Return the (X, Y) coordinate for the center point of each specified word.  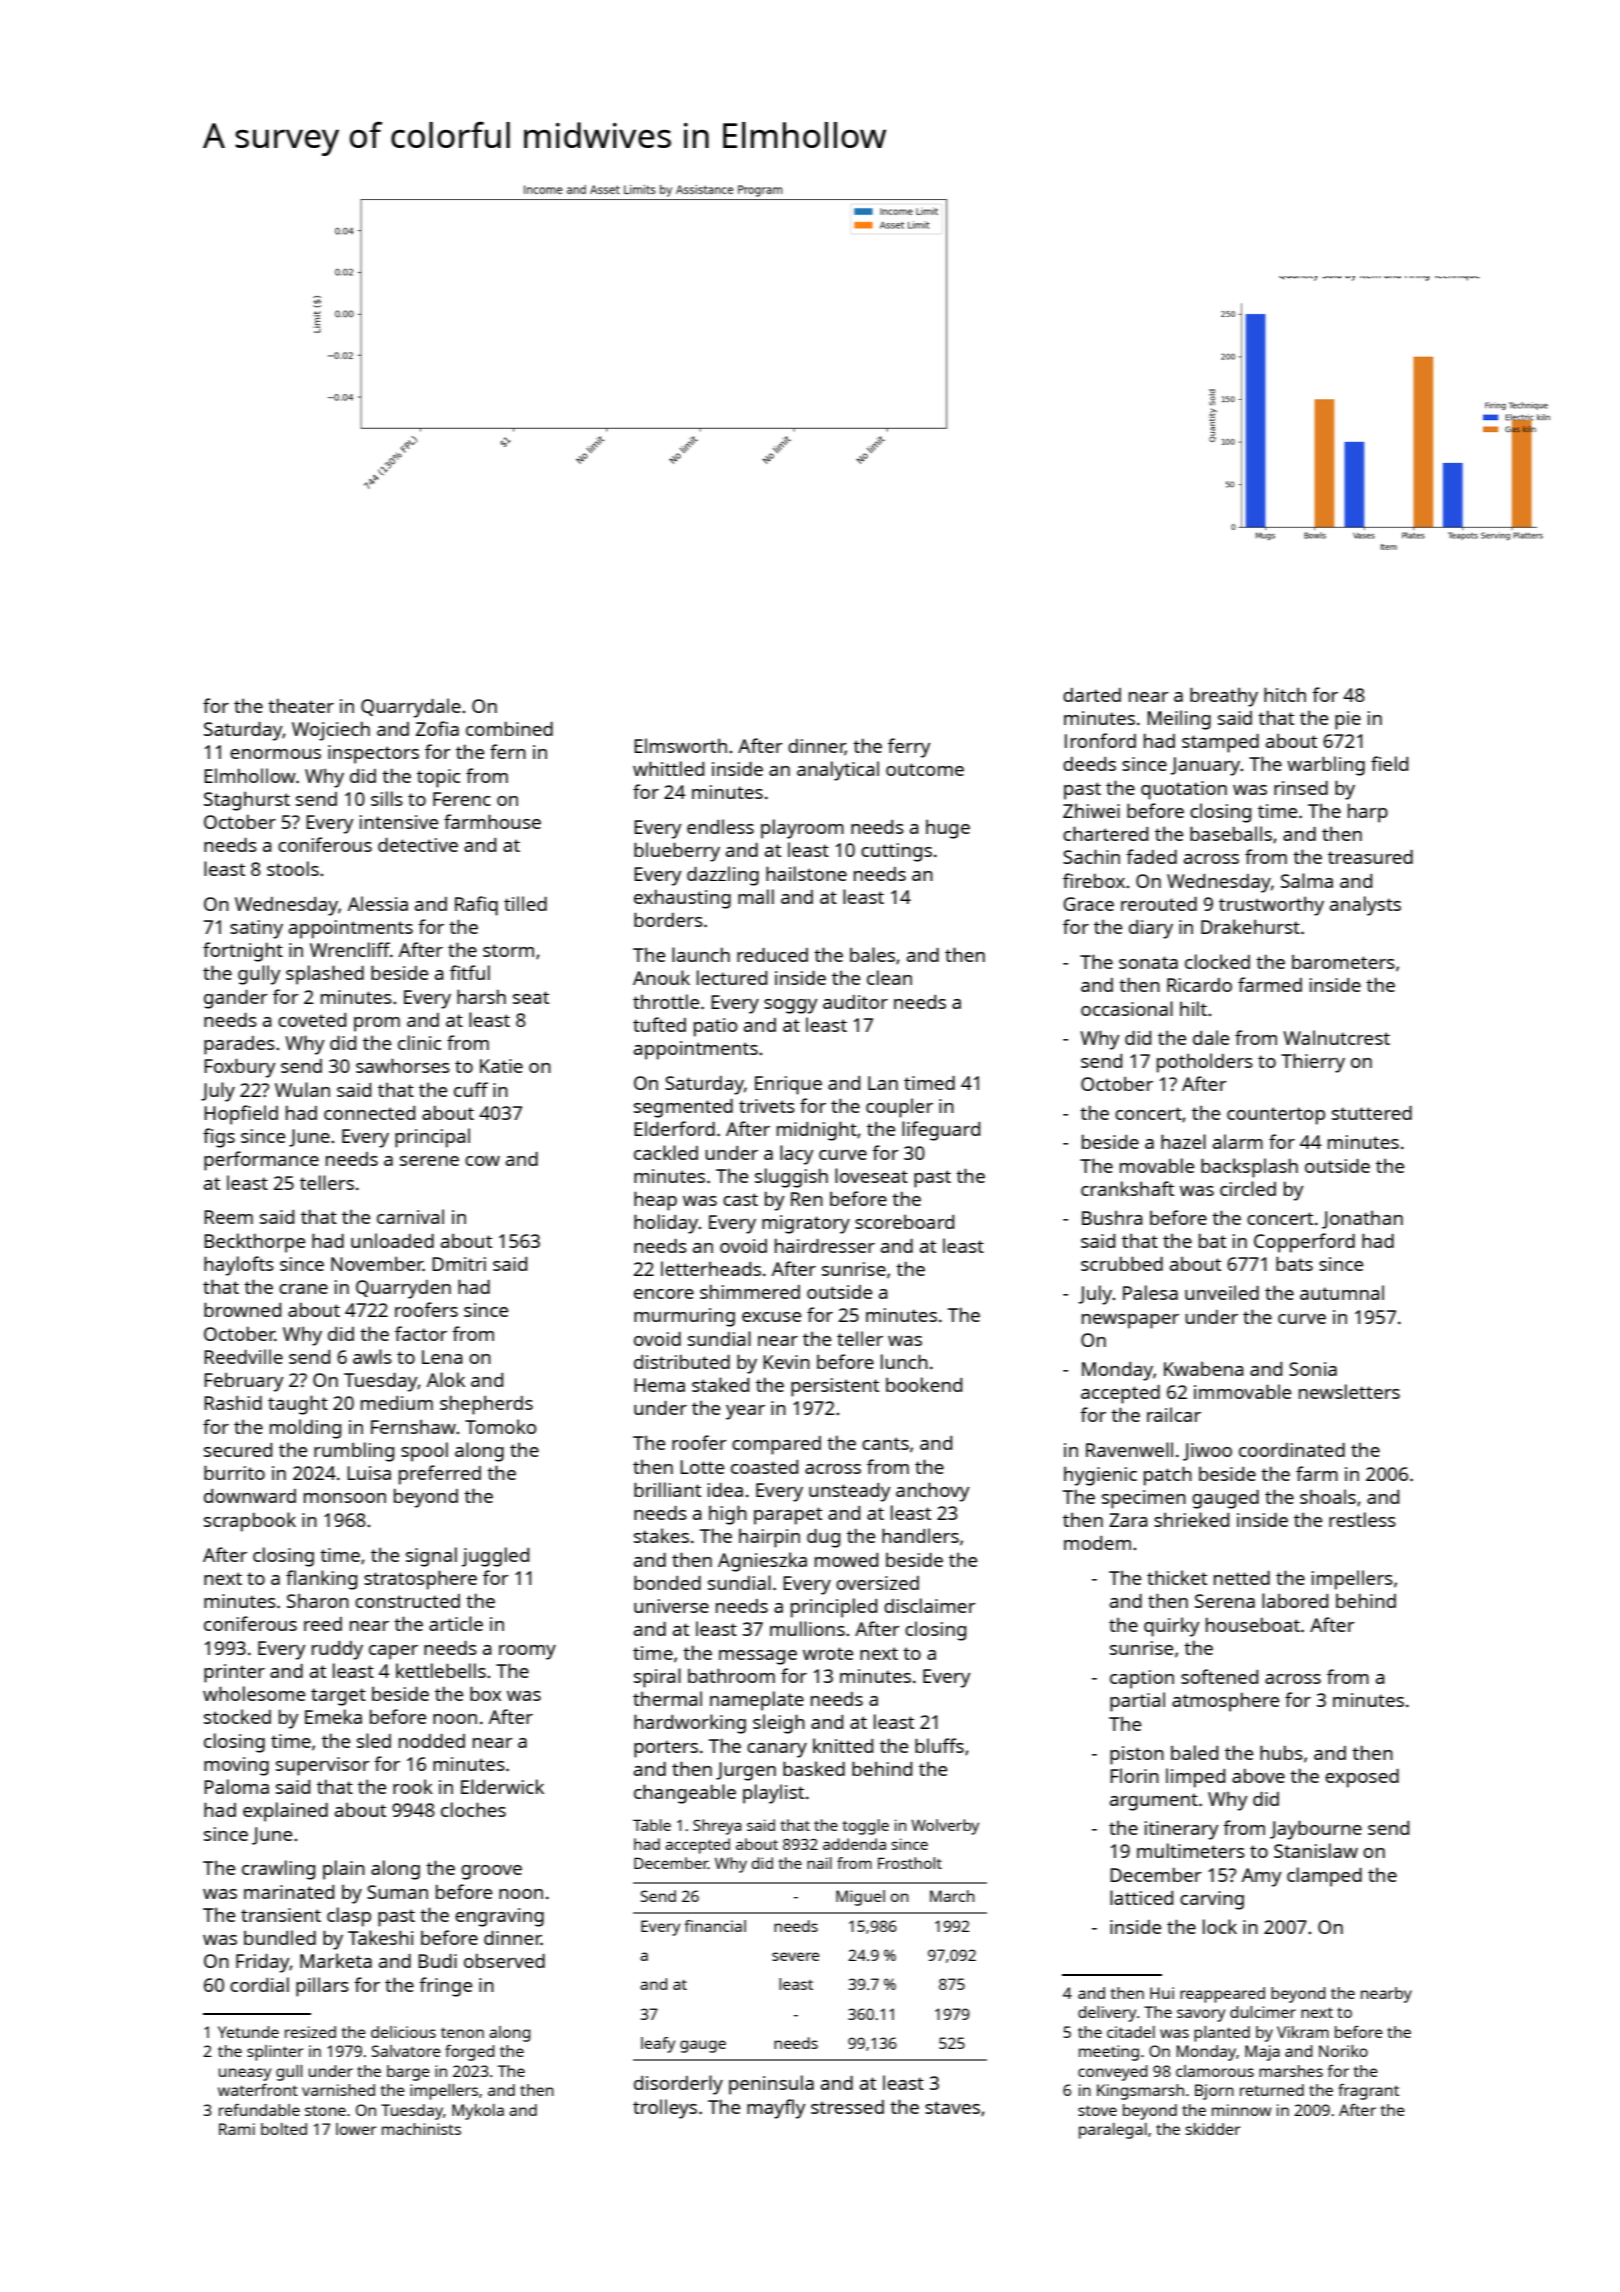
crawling (278, 1870)
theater (301, 705)
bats (1294, 1263)
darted (1092, 695)
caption (1142, 1679)
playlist (773, 1794)
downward (250, 1496)
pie (1348, 720)
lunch (904, 1361)
